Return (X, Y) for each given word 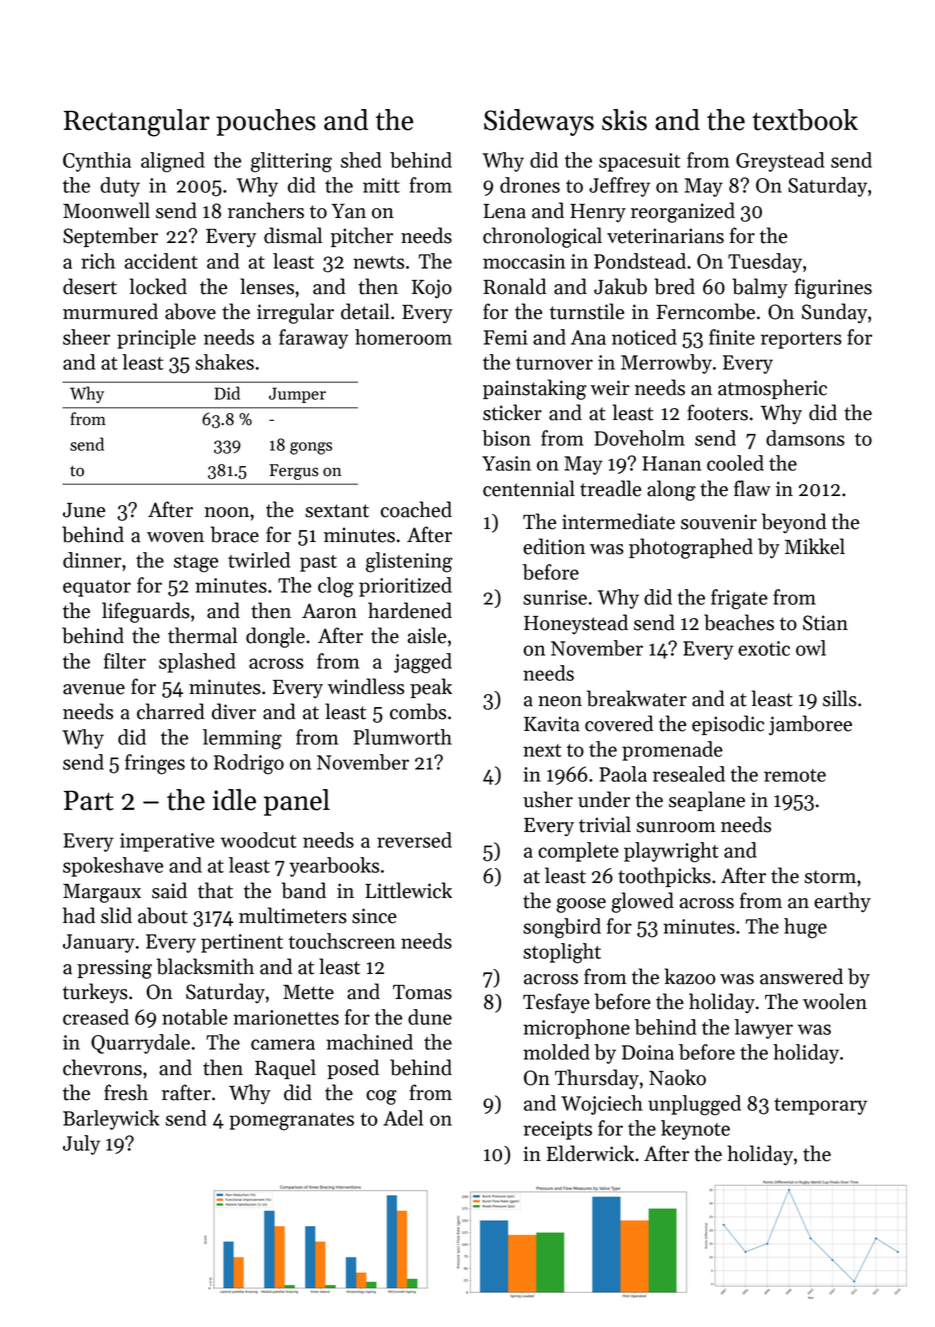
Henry (598, 213)
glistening (409, 562)
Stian (825, 623)
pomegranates (291, 1122)
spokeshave (113, 867)
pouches (266, 122)
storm (830, 877)
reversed (414, 840)
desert (90, 286)
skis (624, 120)
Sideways (539, 122)
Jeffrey (619, 187)
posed (353, 1069)
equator (97, 588)
